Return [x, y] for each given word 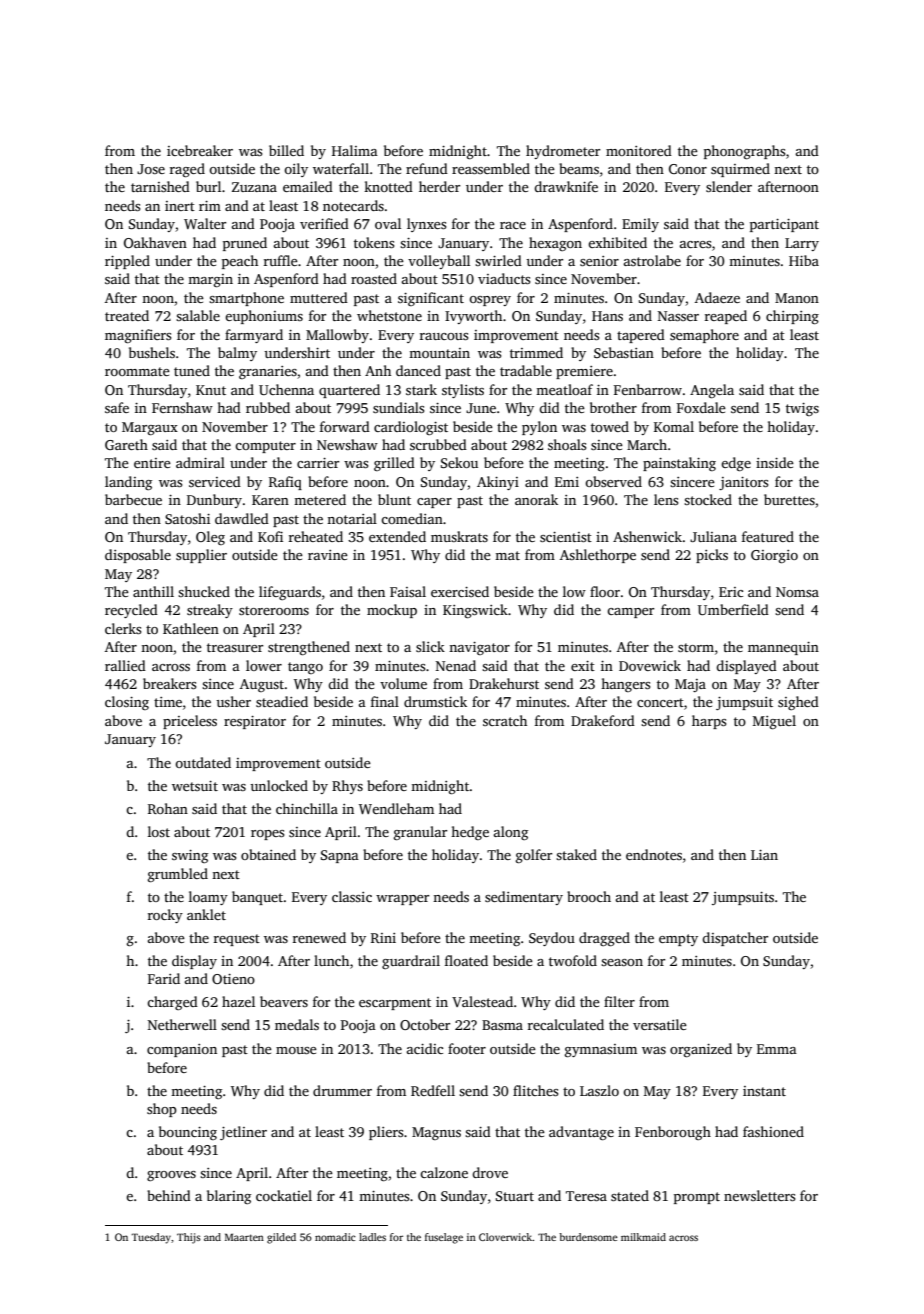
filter [619, 1001]
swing [190, 856]
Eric [731, 592]
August [262, 685]
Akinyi [498, 483]
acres [695, 244]
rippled [127, 262]
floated [466, 960]
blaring [229, 1197]
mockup [392, 611]
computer [265, 447]
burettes [789, 499]
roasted [374, 278]
